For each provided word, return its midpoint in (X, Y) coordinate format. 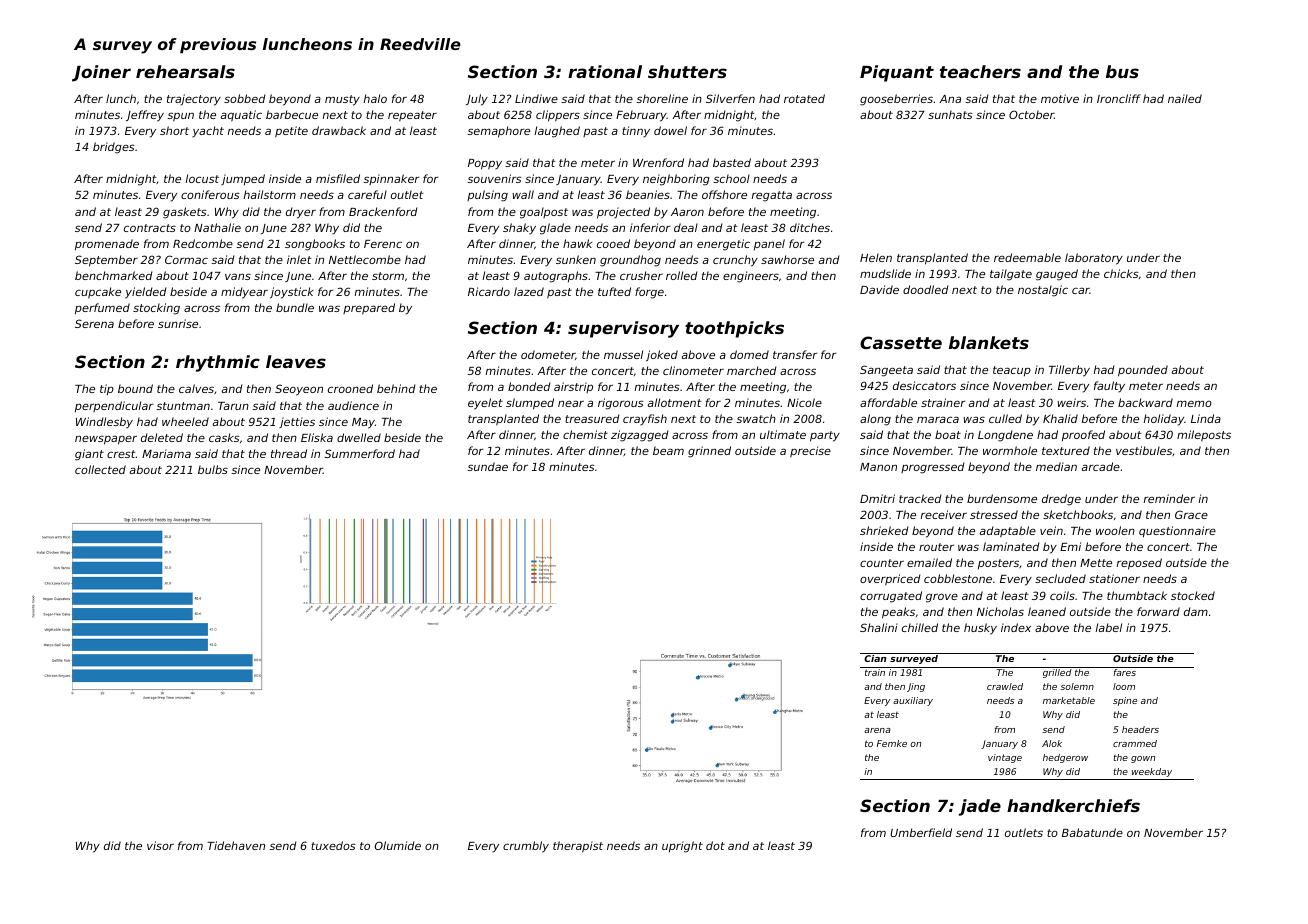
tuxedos (333, 845)
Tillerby (1069, 371)
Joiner (101, 73)
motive (1060, 98)
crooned (350, 388)
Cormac (186, 259)
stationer (1114, 578)
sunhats (950, 114)
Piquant (897, 73)
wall (523, 194)
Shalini (879, 627)
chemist (585, 434)
